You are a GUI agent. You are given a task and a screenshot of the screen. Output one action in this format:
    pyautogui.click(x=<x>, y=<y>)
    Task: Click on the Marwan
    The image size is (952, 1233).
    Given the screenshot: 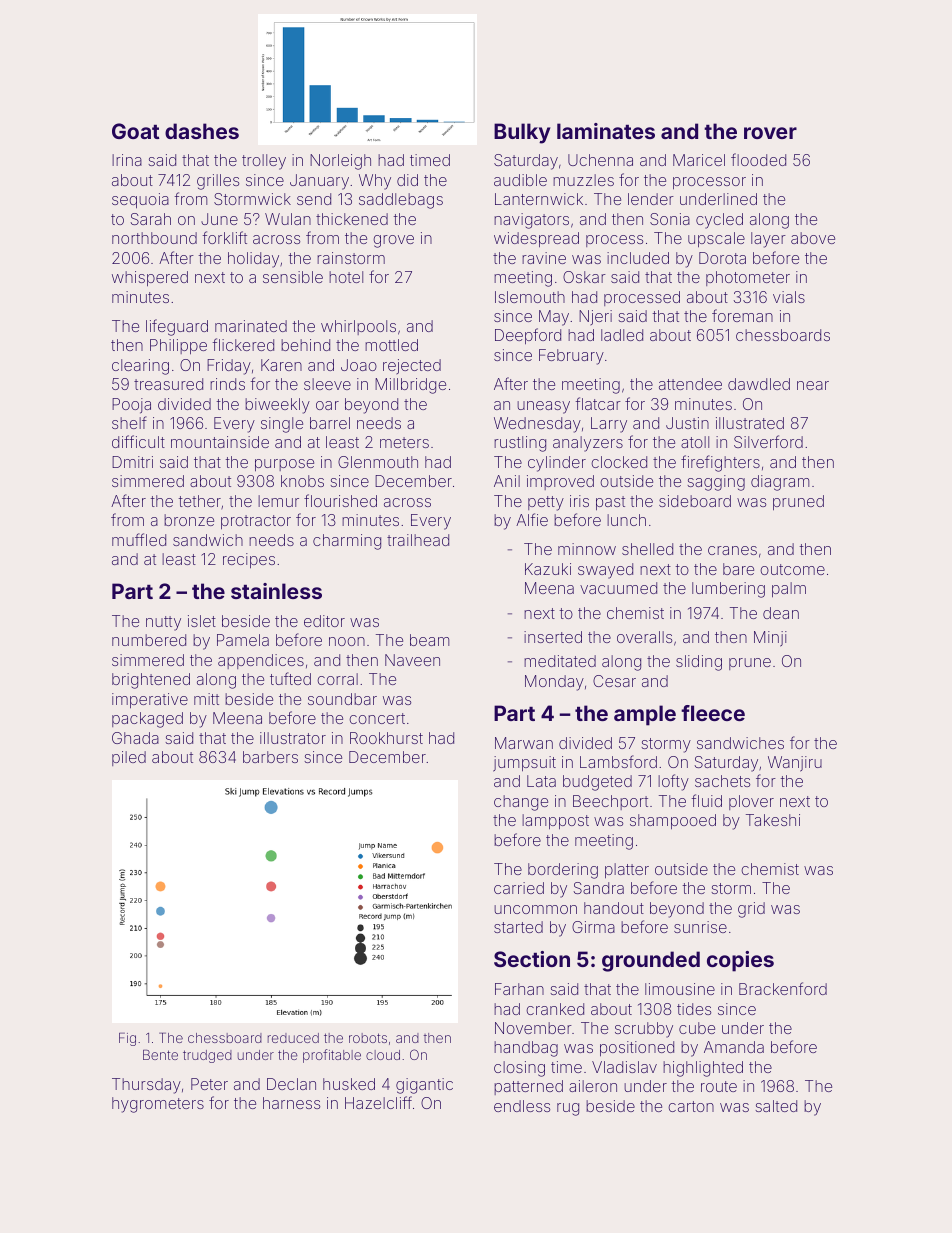 What is the action you would take?
    pyautogui.click(x=524, y=743)
